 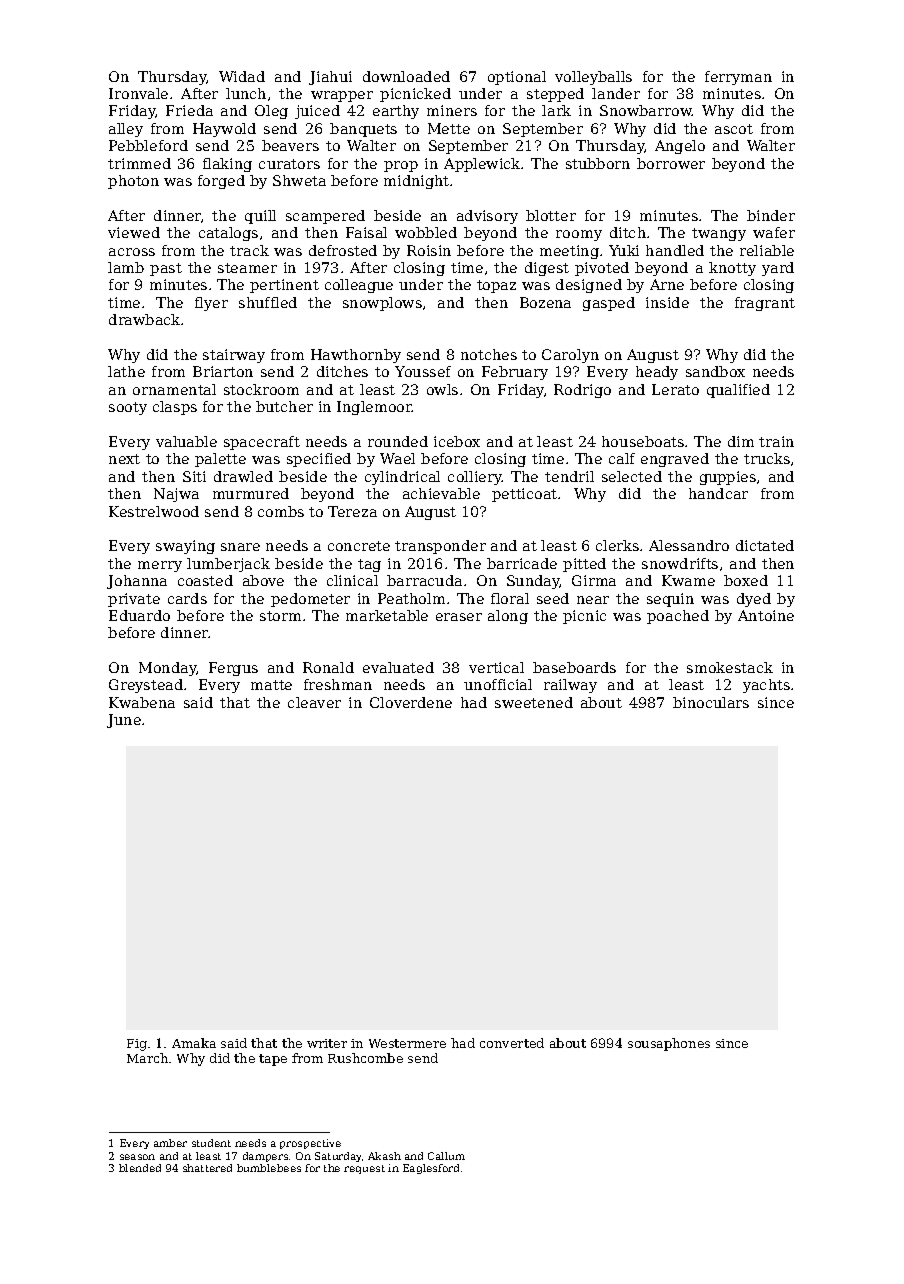 What do you see at coordinates (669, 1044) in the image?
I see `sousaphones` at bounding box center [669, 1044].
